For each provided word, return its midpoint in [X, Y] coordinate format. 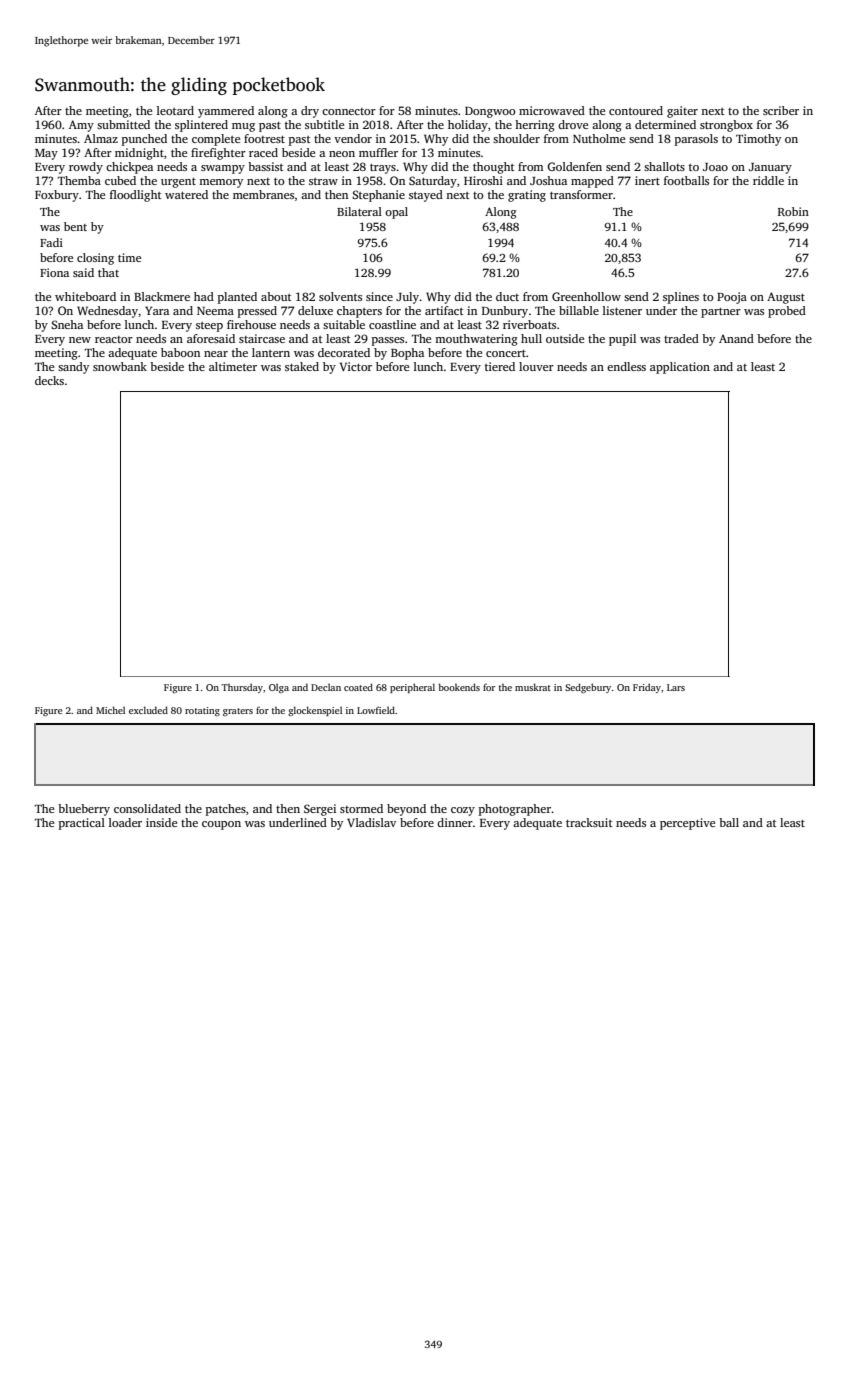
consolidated [147, 808]
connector [349, 111]
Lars [676, 687]
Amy [81, 126]
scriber [781, 110]
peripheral [412, 688]
